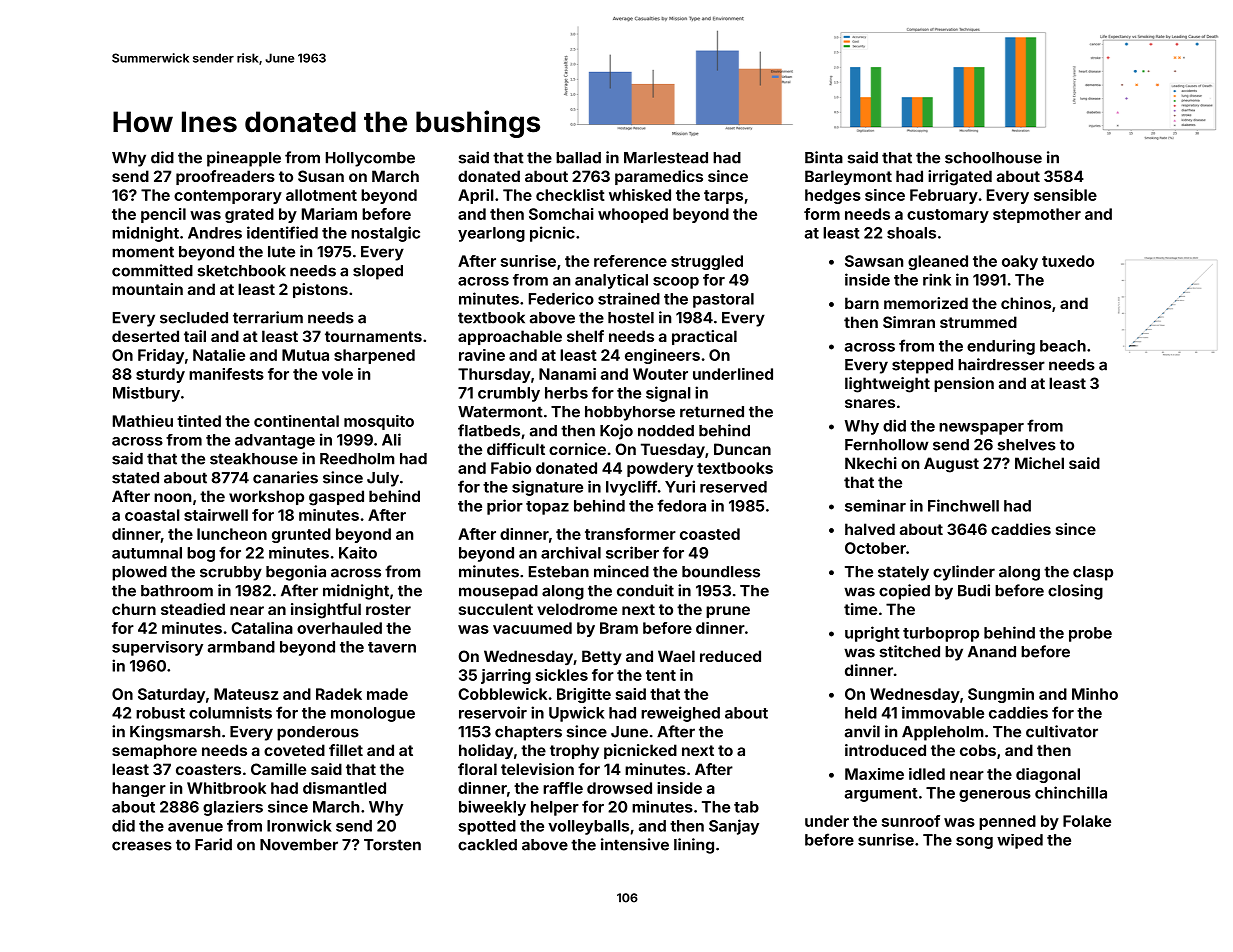 Image resolution: width=1233 pixels, height=952 pixels. Describe the element at coordinates (482, 355) in the screenshot. I see `ravine` at that location.
